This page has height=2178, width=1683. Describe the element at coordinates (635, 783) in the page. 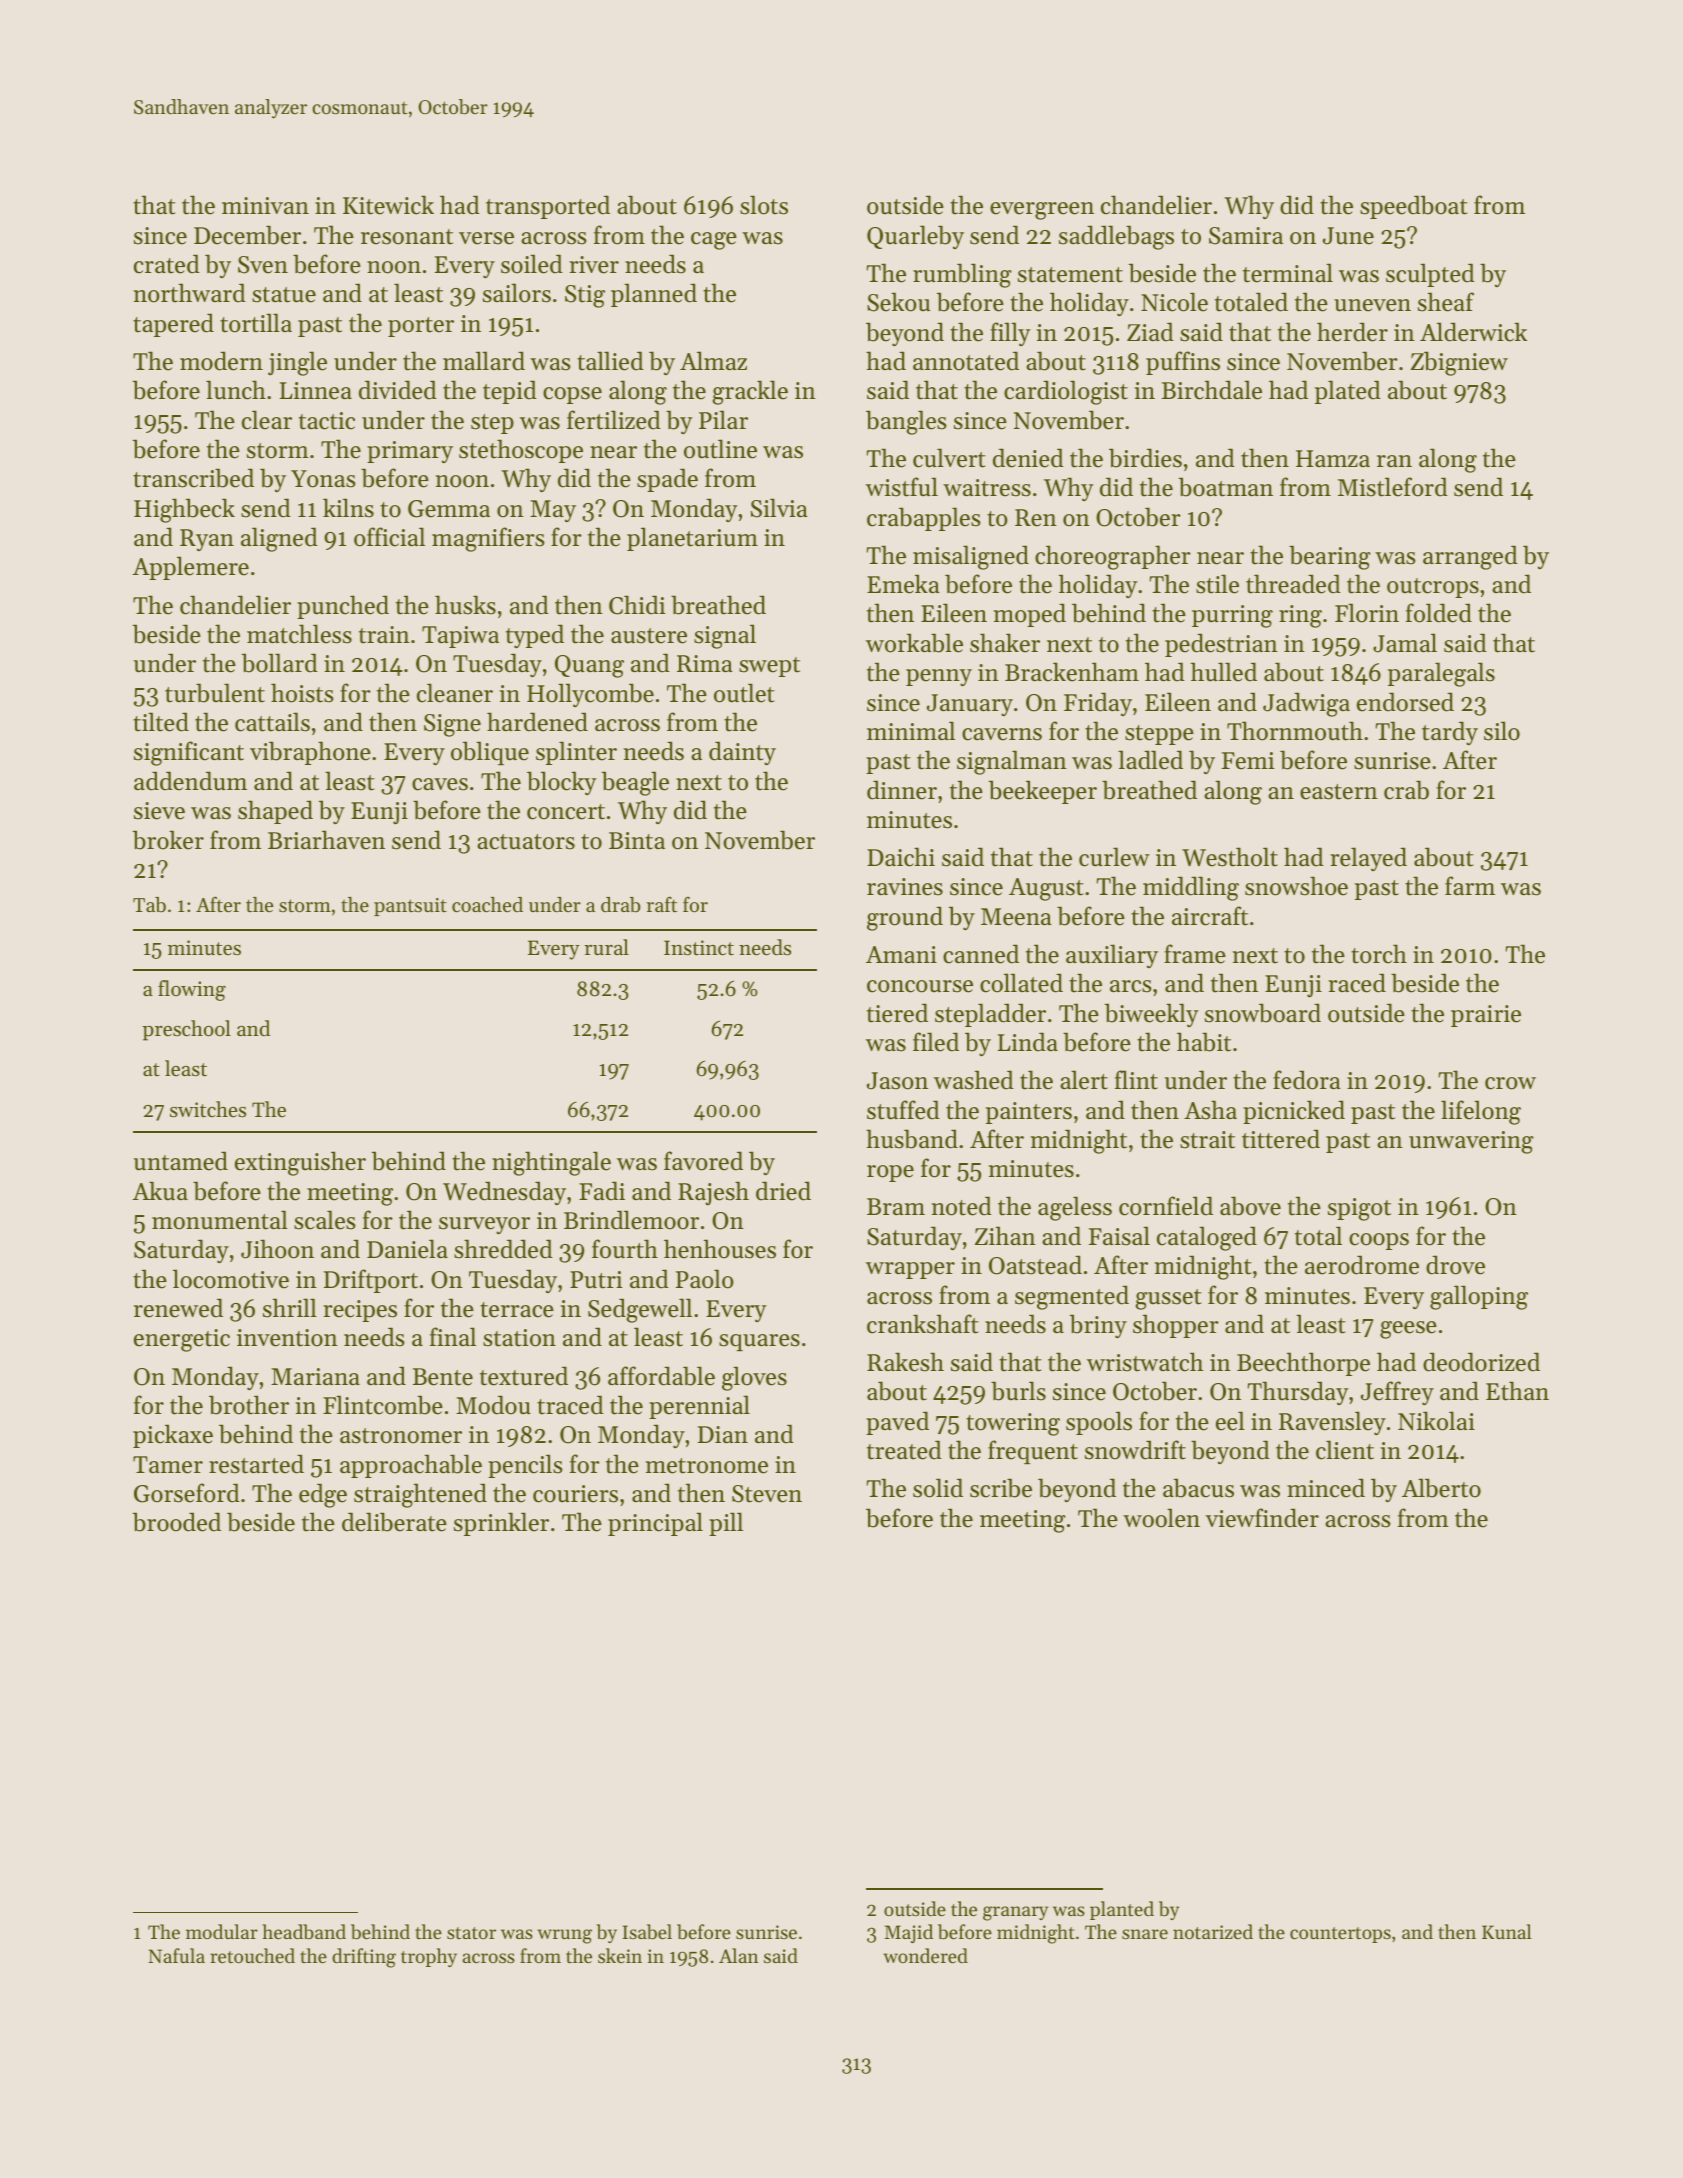

I see `beagle` at that location.
